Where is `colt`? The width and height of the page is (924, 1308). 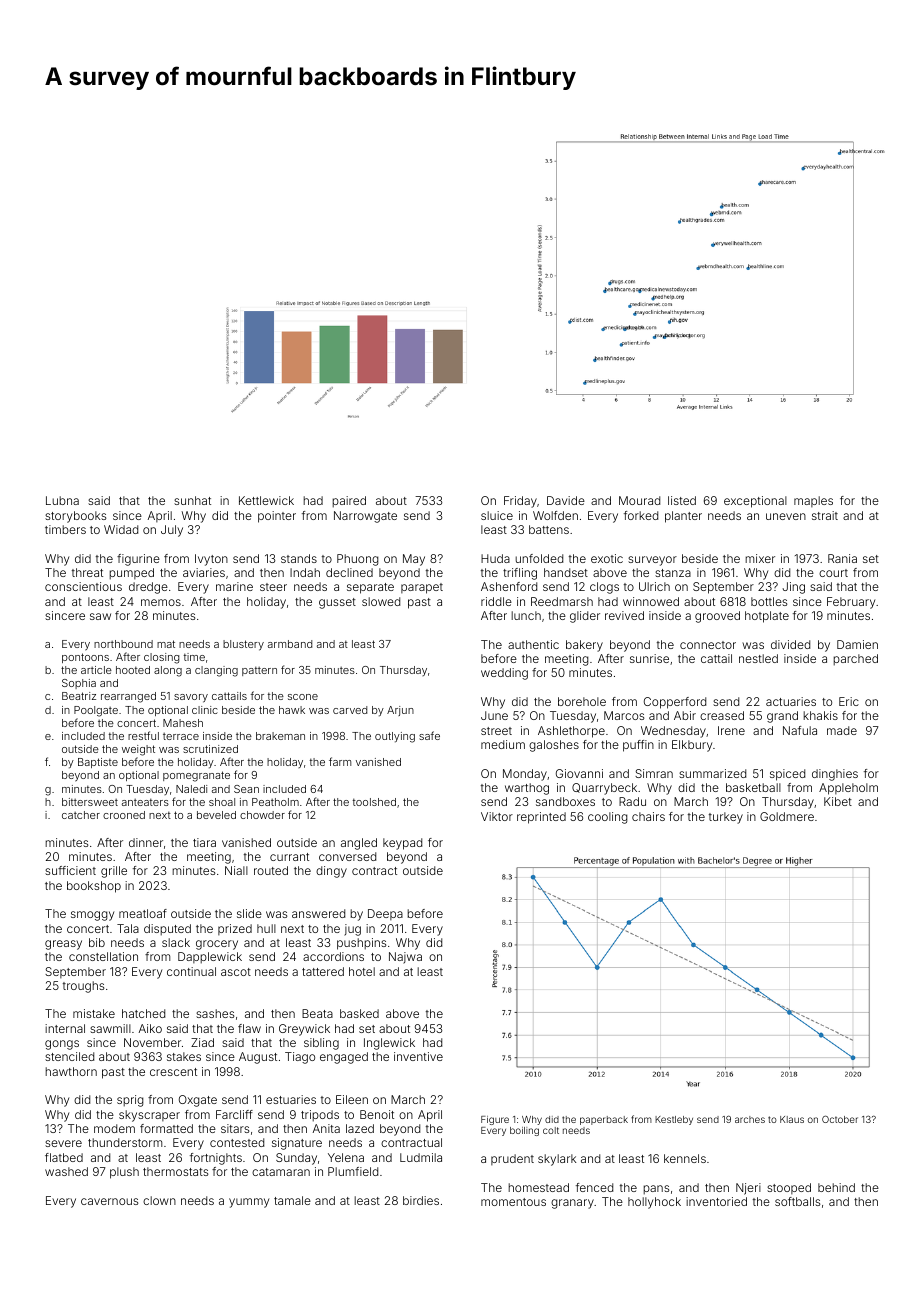 colt is located at coordinates (551, 1130).
